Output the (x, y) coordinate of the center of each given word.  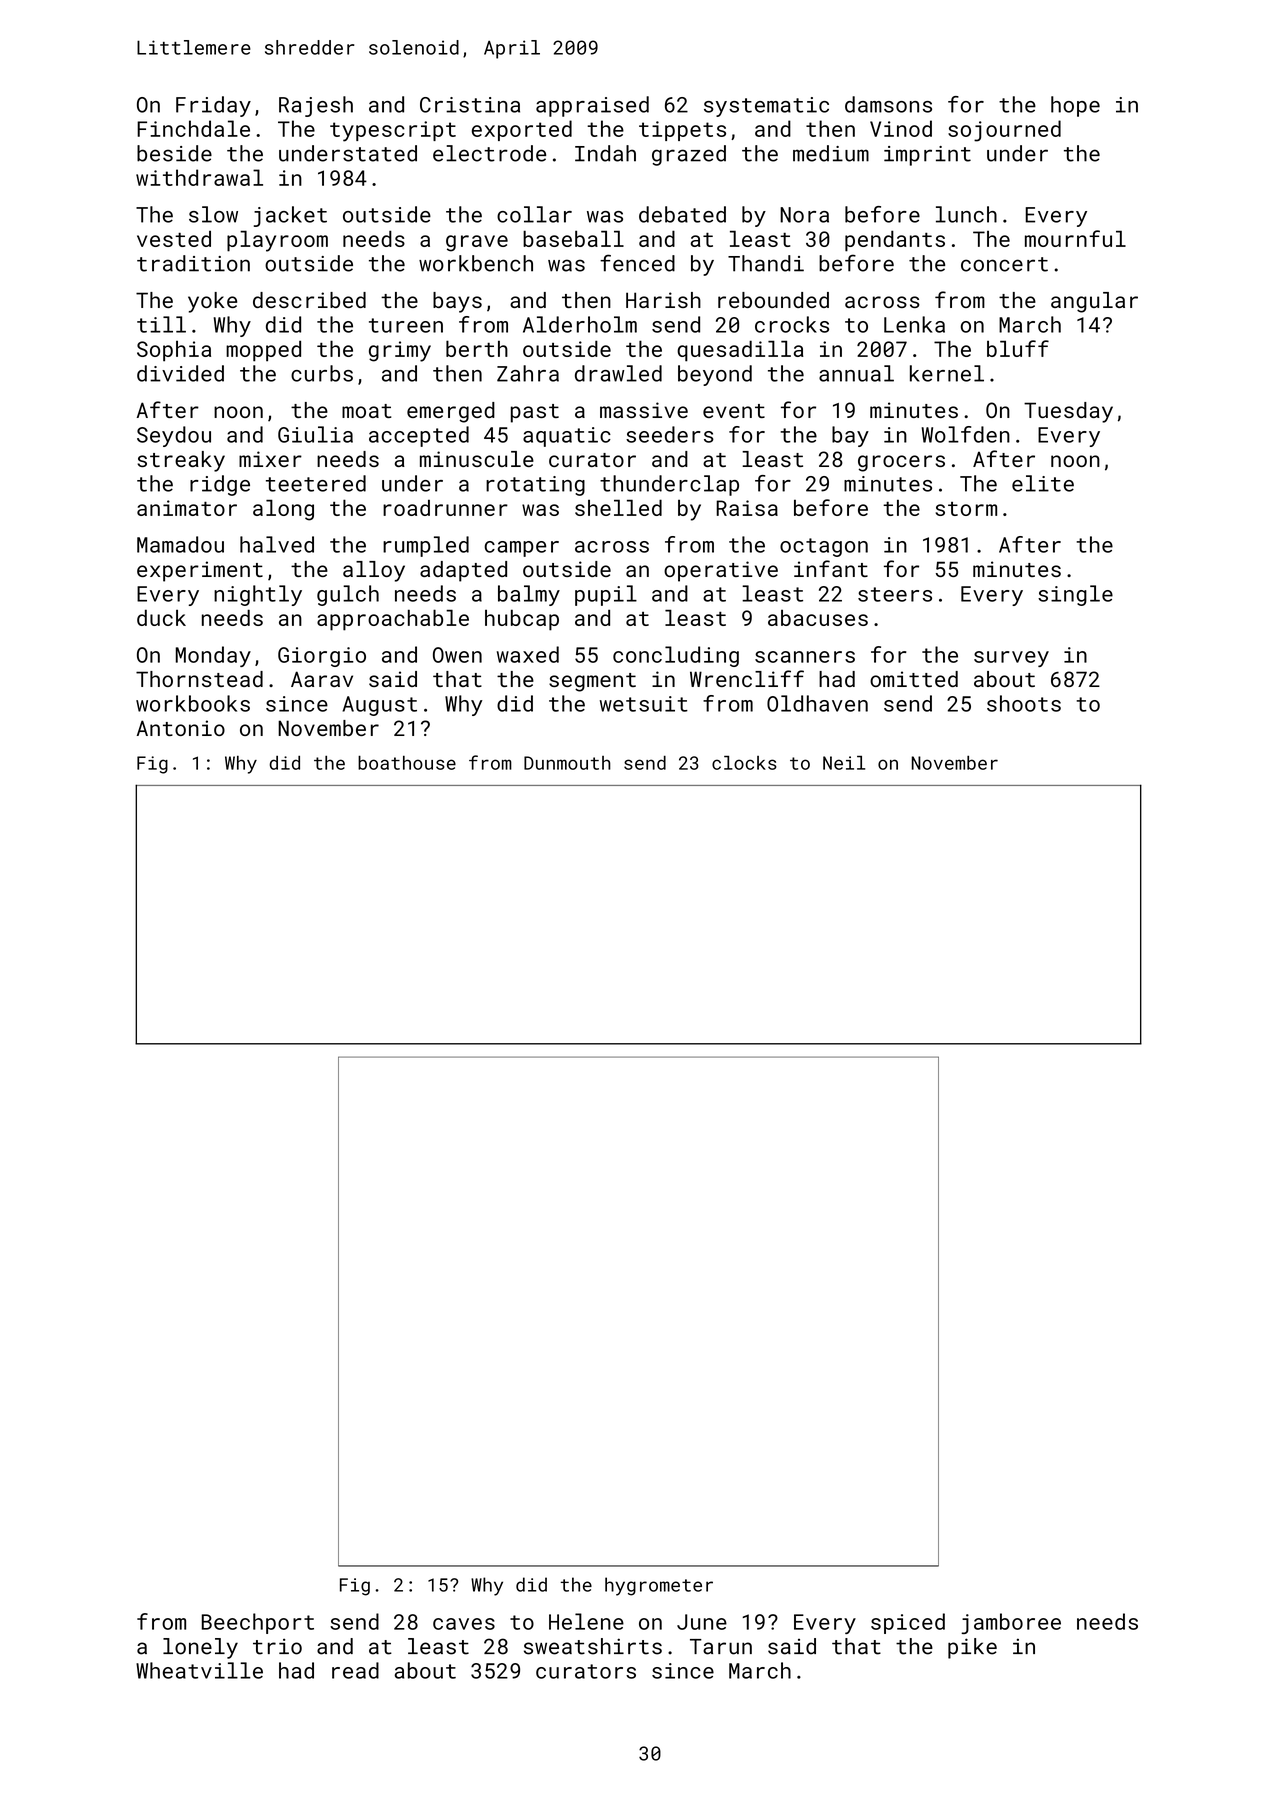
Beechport (258, 1623)
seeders (670, 434)
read (355, 1670)
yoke (212, 302)
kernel (947, 373)
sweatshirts (593, 1646)
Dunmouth (567, 763)
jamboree (1011, 1623)
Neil (844, 763)
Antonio (181, 728)
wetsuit (644, 704)
